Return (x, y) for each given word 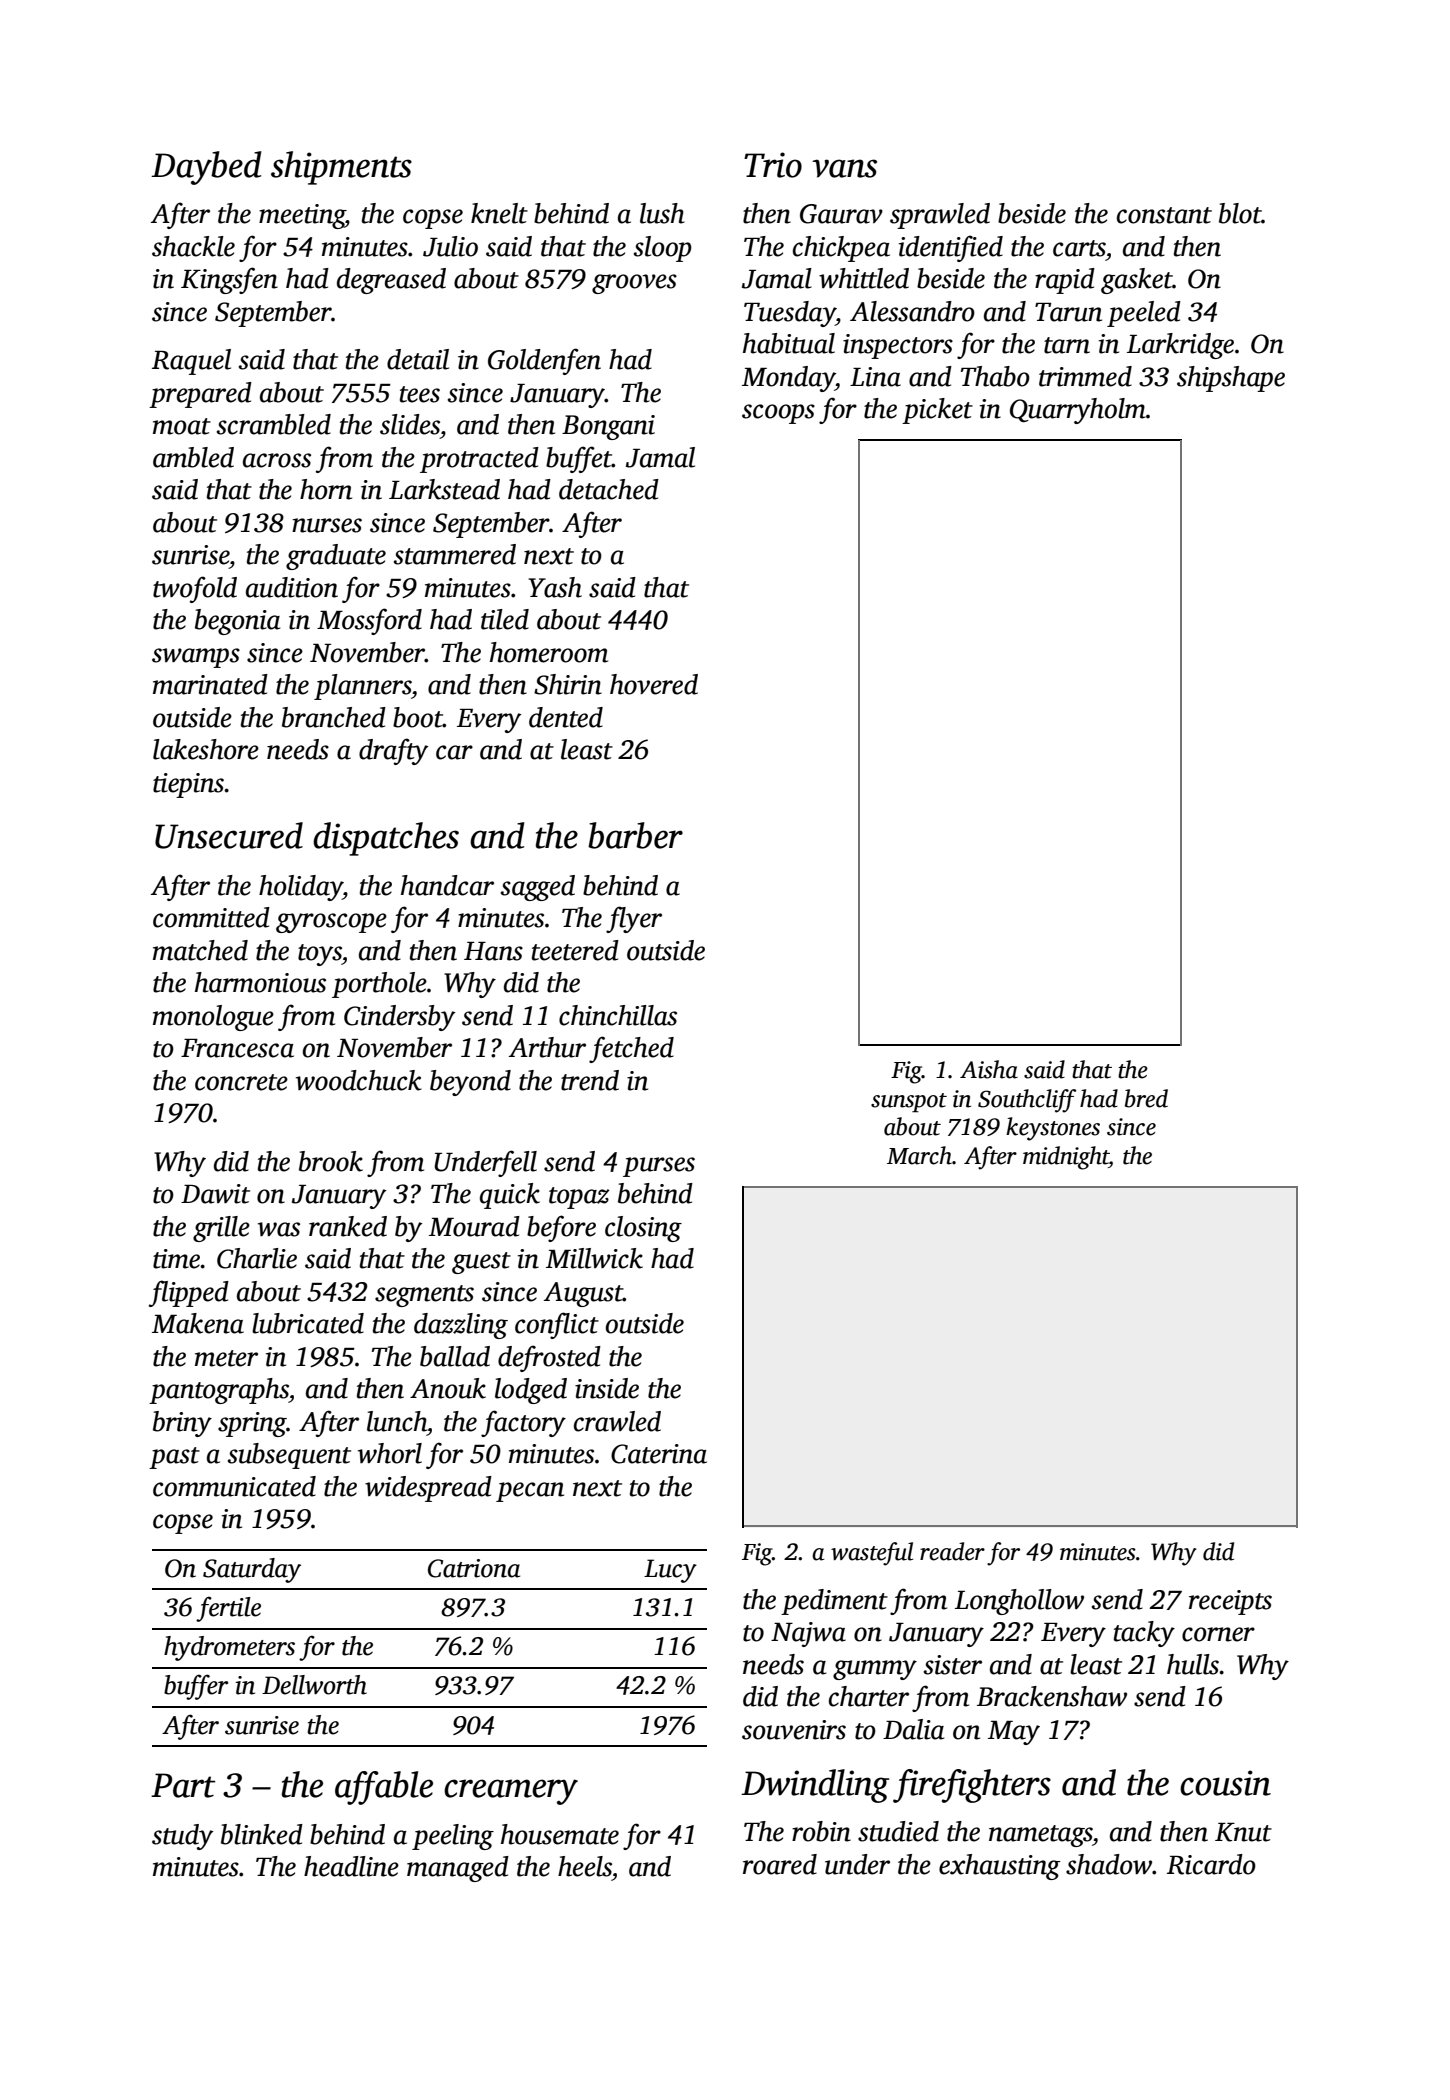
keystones (1053, 1129)
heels (585, 1866)
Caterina (659, 1454)
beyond (470, 1083)
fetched (631, 1049)
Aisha (989, 1069)
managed (458, 1869)
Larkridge (1180, 346)
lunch (397, 1421)
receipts (1230, 1602)
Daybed (206, 168)
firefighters (972, 1786)
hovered (654, 684)
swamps (196, 658)
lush (662, 213)
